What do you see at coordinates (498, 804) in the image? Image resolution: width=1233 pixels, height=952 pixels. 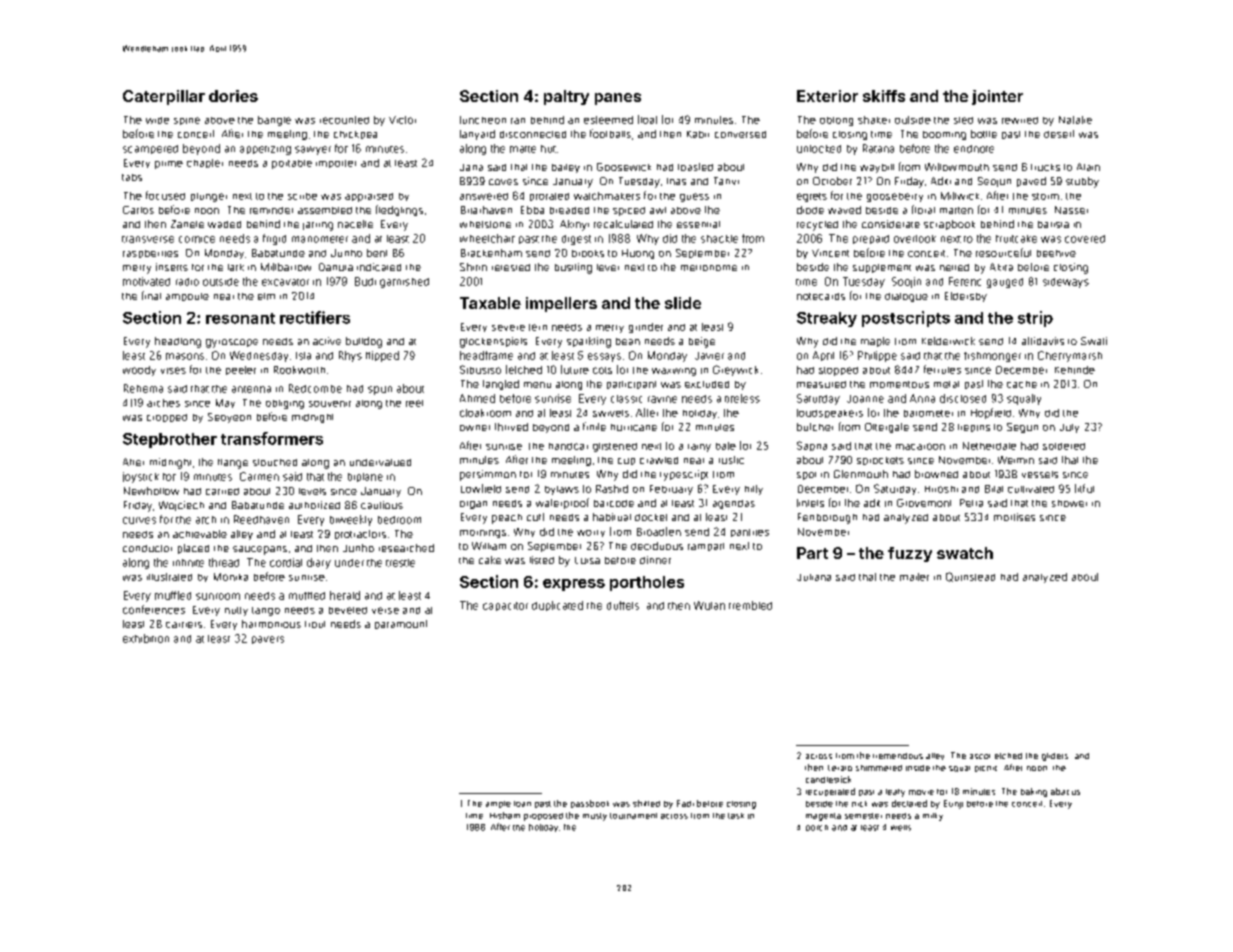 I see `ample` at bounding box center [498, 804].
